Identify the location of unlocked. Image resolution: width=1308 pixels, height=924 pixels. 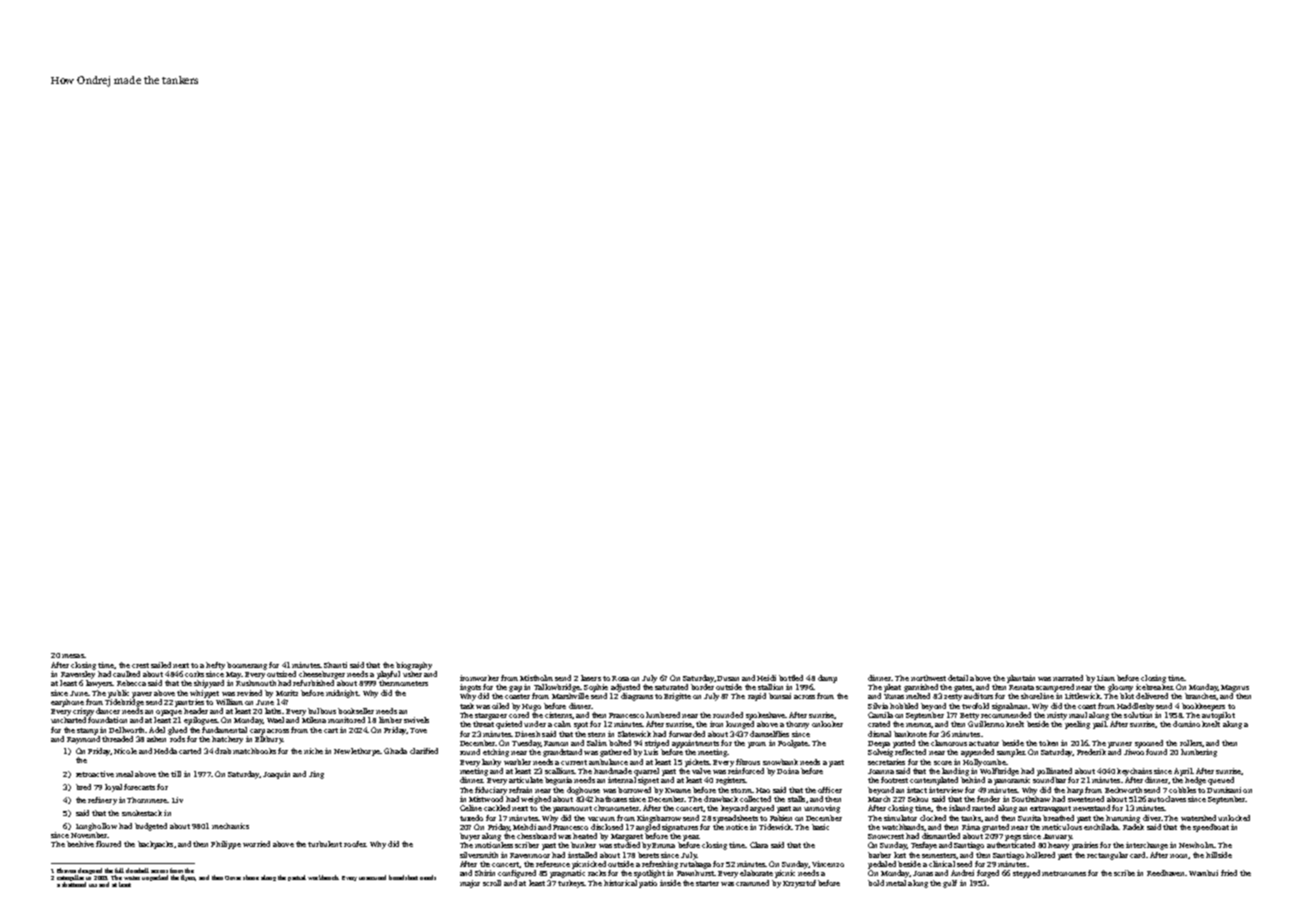
(1234, 818).
